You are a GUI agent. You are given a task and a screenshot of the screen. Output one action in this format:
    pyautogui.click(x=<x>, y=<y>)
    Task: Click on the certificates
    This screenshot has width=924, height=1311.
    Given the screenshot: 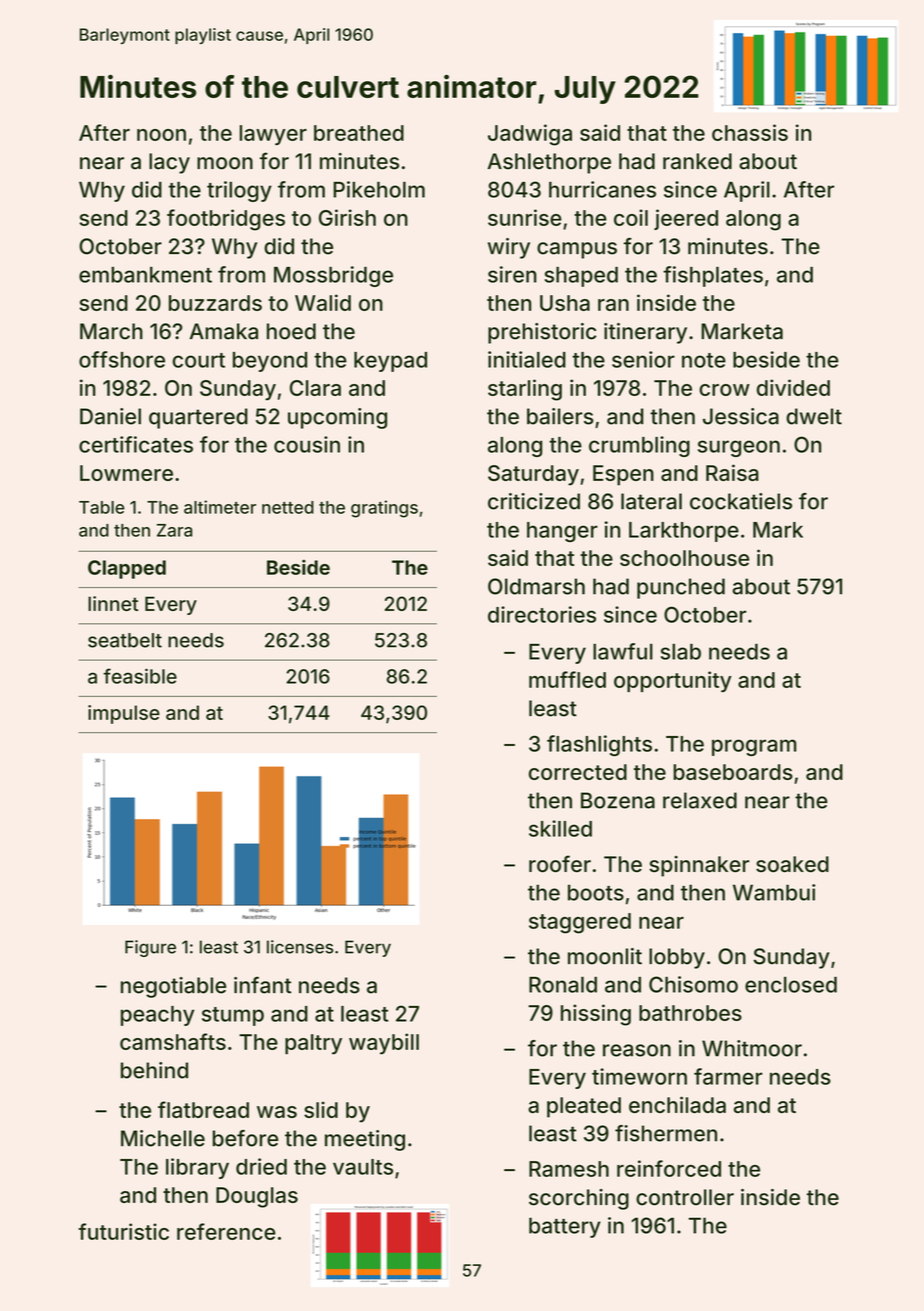 What is the action you would take?
    pyautogui.click(x=136, y=444)
